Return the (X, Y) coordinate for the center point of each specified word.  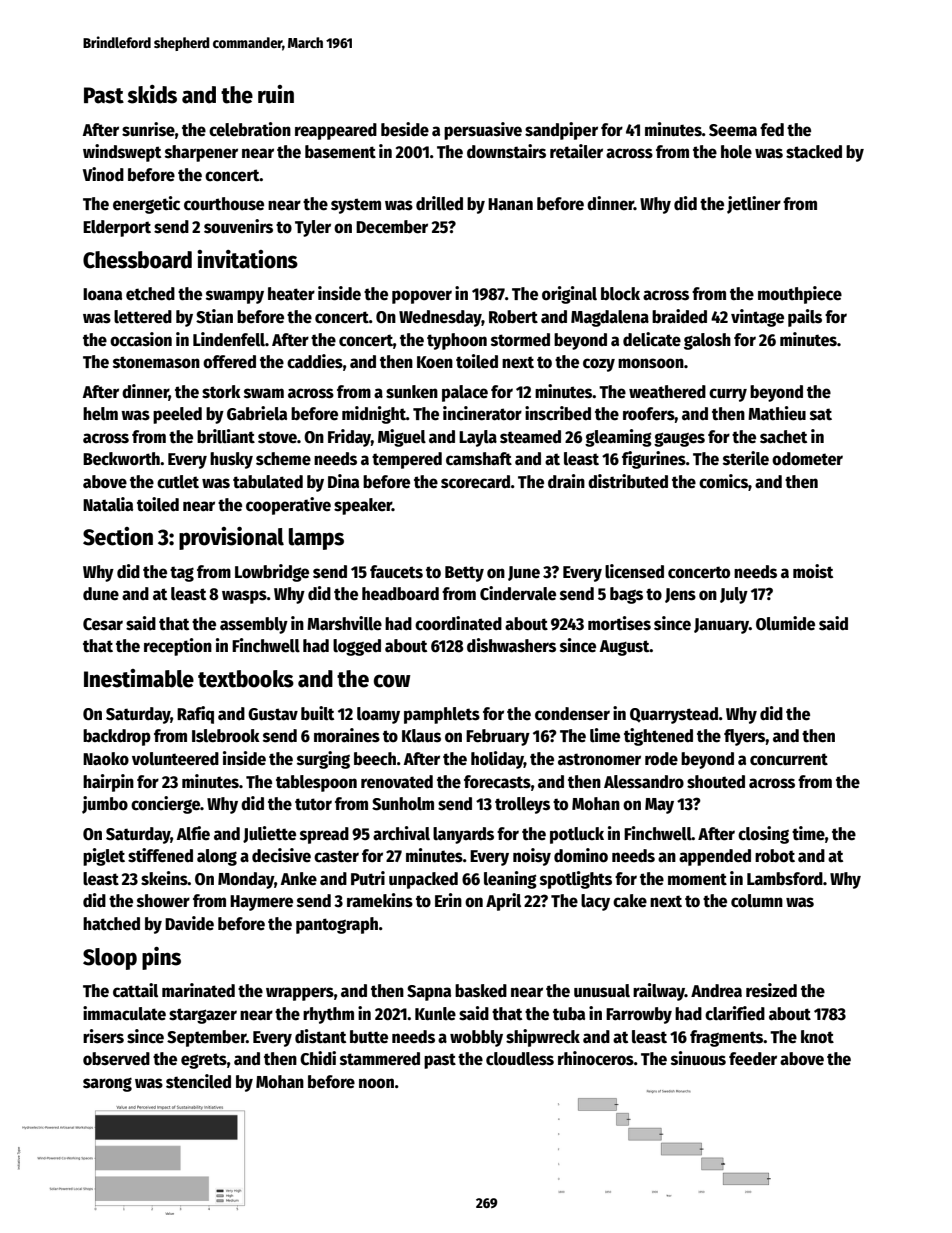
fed (772, 130)
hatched (111, 924)
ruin (276, 94)
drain (566, 481)
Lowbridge (272, 573)
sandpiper (561, 131)
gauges (679, 439)
